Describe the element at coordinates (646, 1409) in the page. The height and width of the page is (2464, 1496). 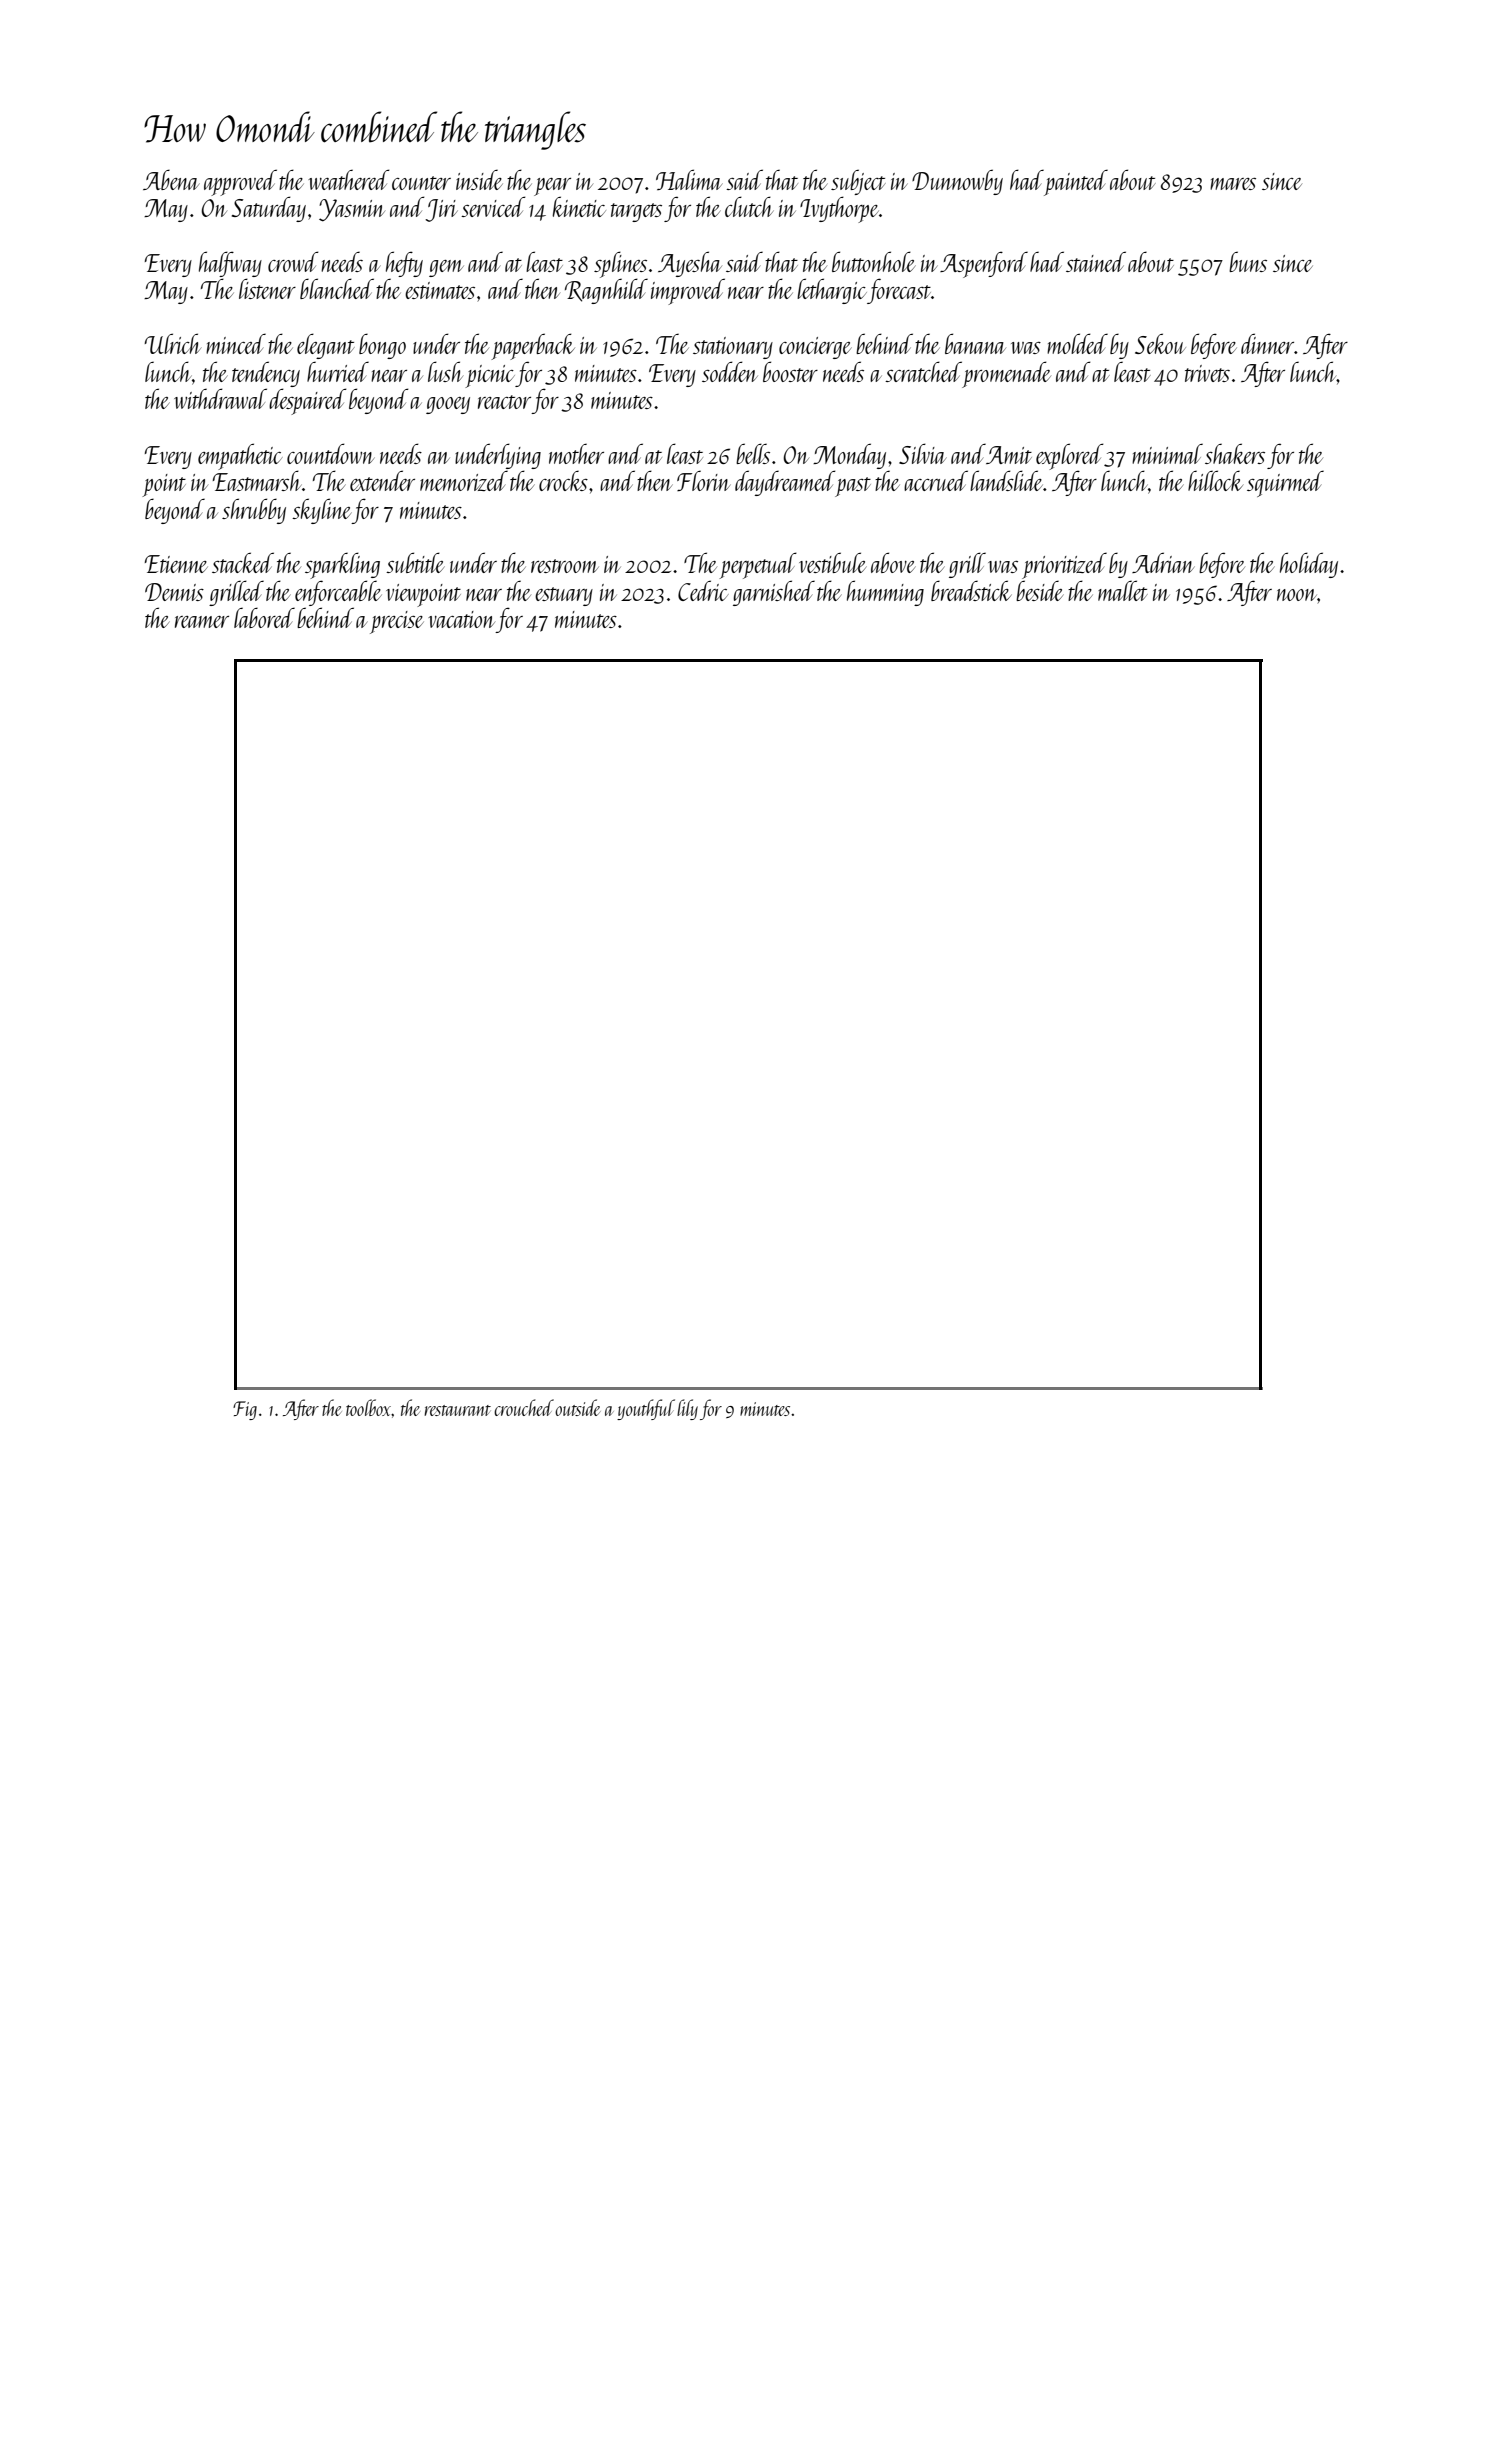
I see `youthful` at that location.
